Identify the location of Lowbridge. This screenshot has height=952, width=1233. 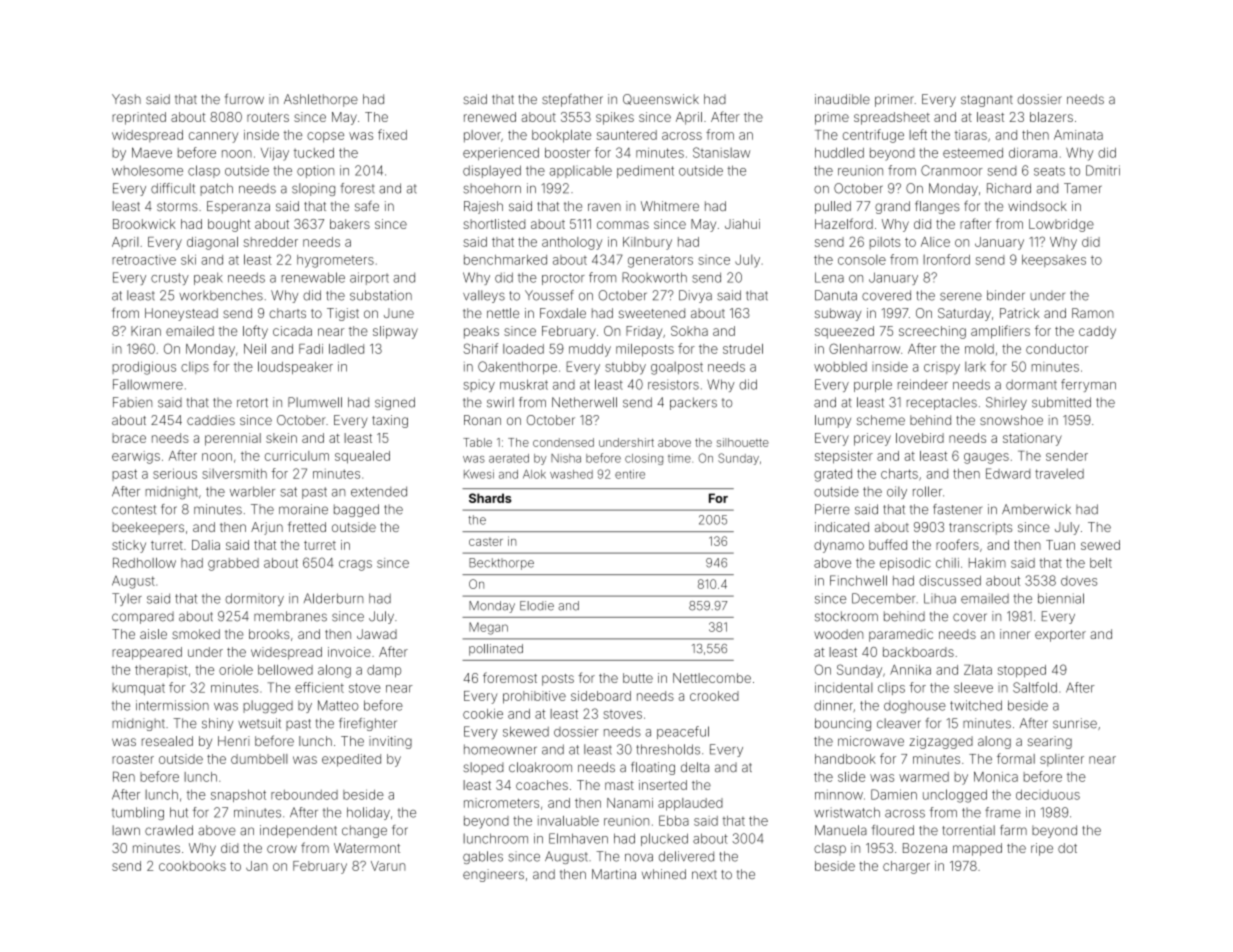
(1061, 225).
